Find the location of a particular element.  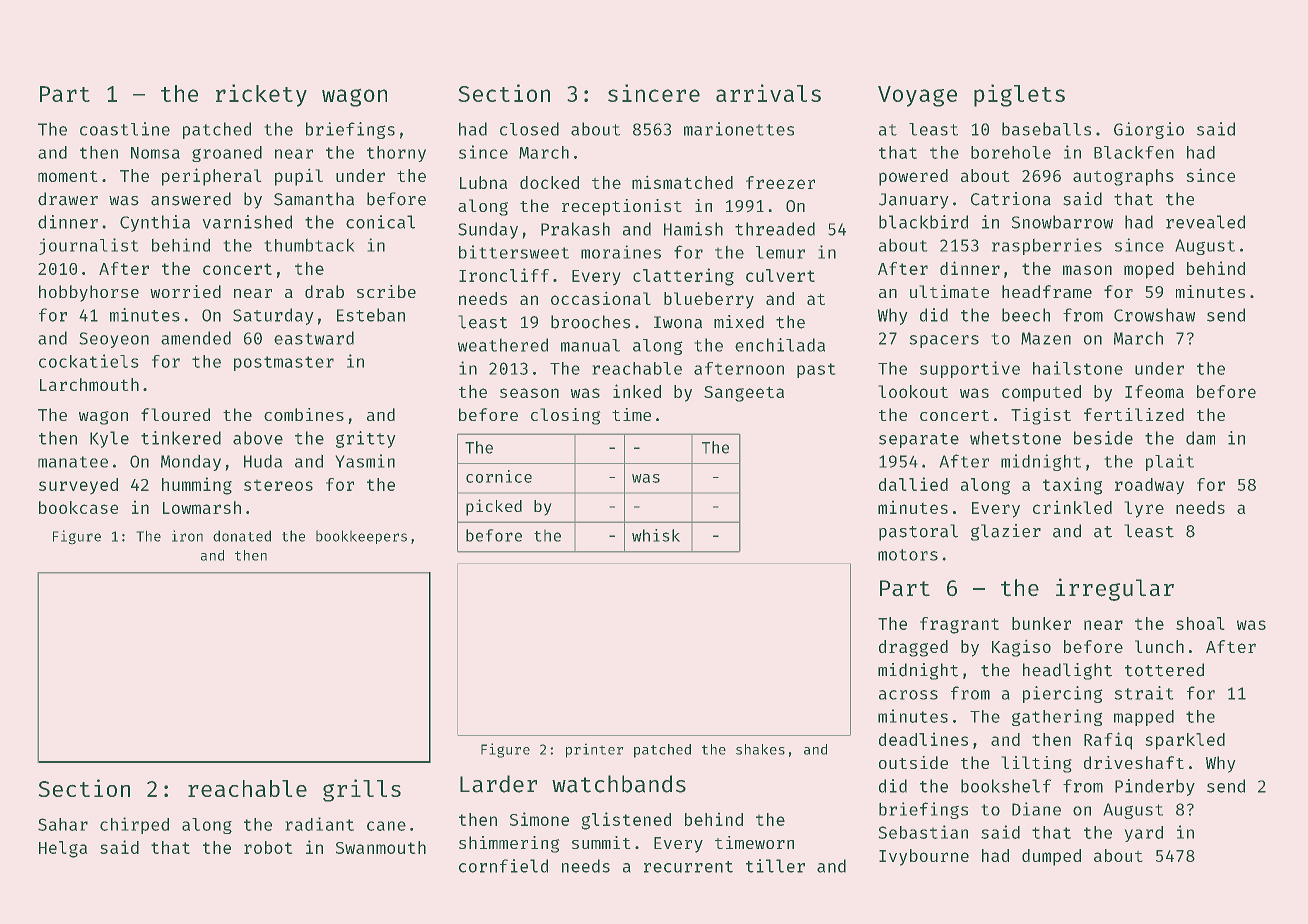

Voyage is located at coordinates (917, 96).
